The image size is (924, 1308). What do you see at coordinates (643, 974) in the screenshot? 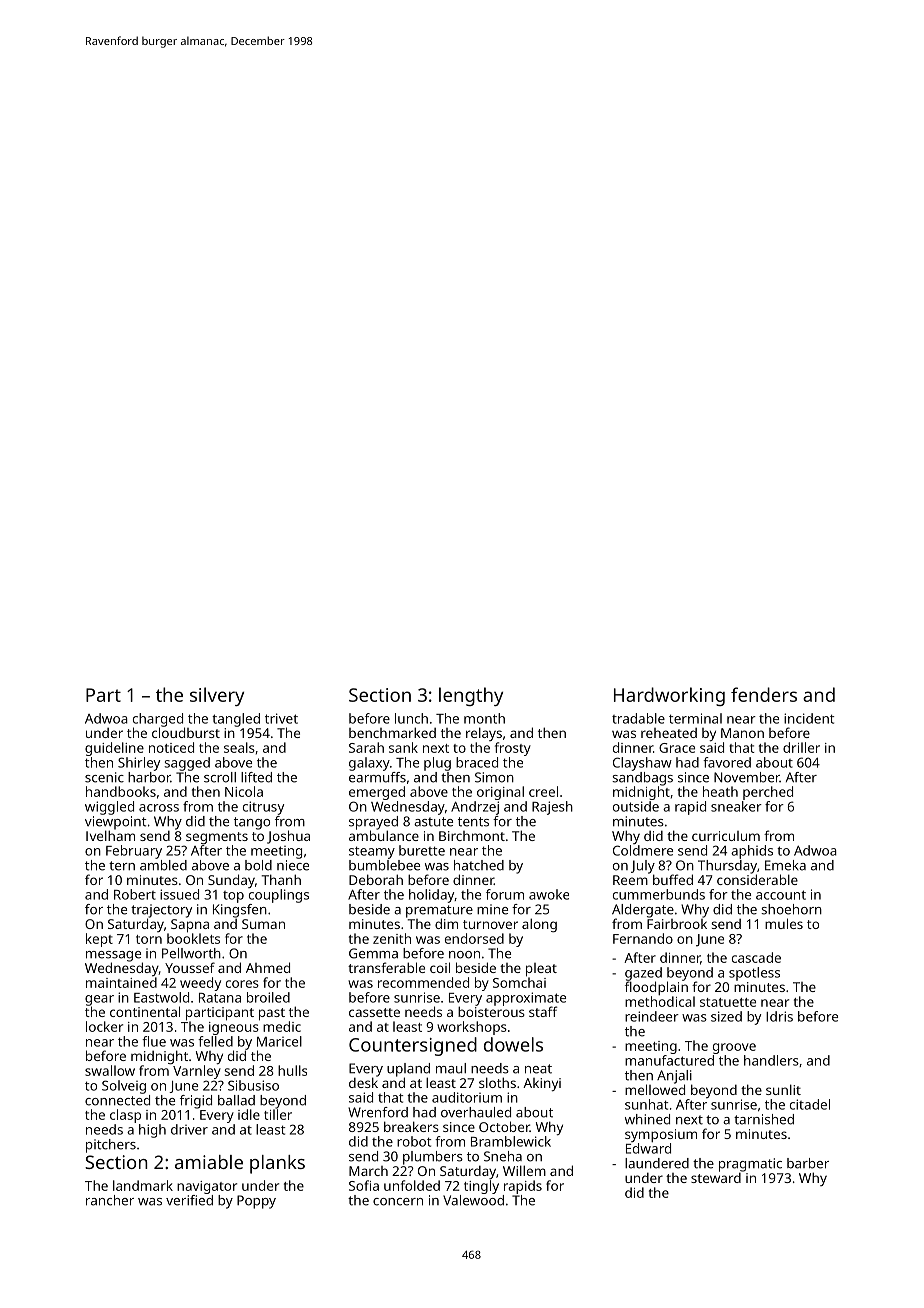
I see `gazed` at bounding box center [643, 974].
